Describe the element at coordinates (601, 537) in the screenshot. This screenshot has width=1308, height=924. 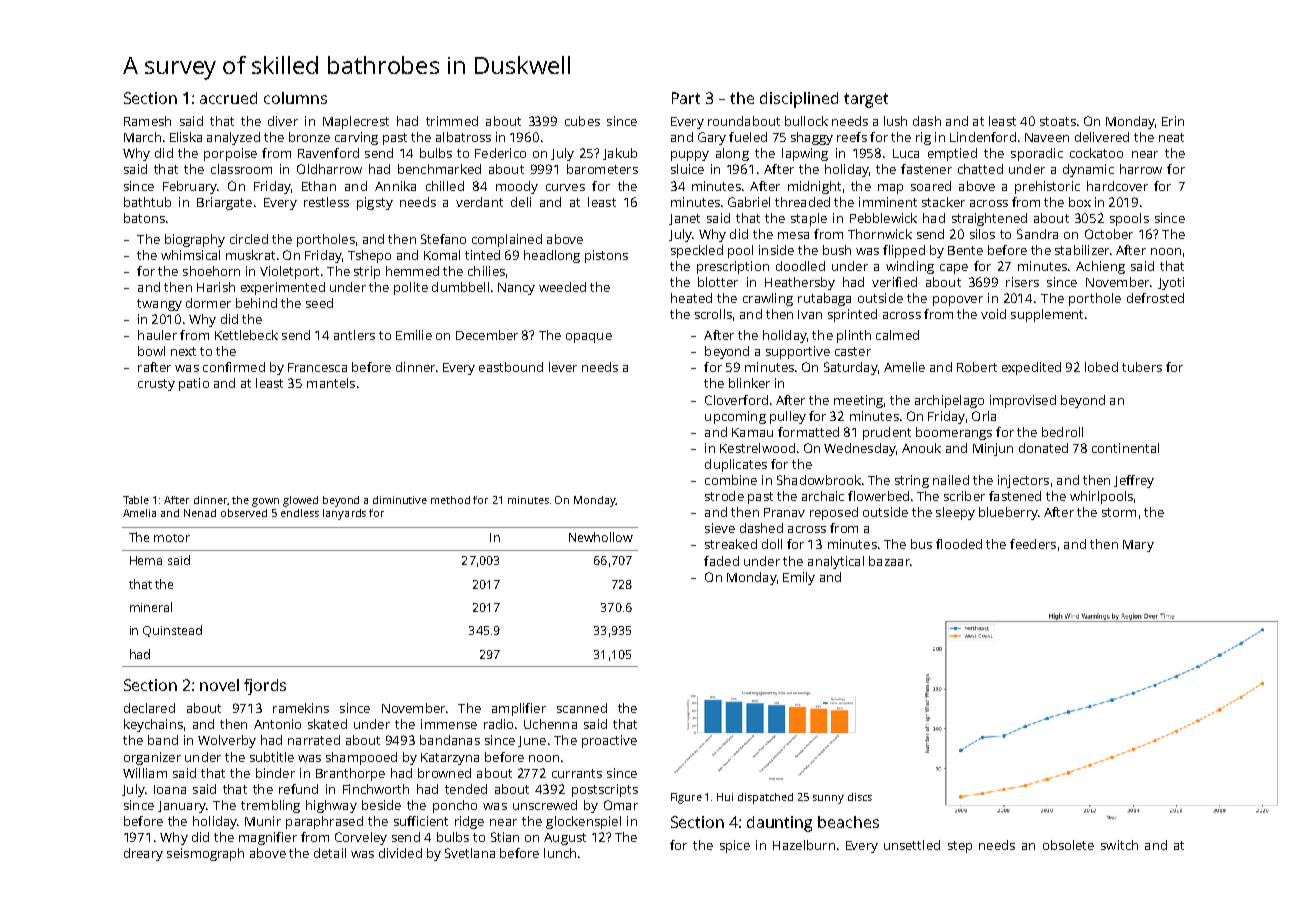
I see `Newhollow` at that location.
